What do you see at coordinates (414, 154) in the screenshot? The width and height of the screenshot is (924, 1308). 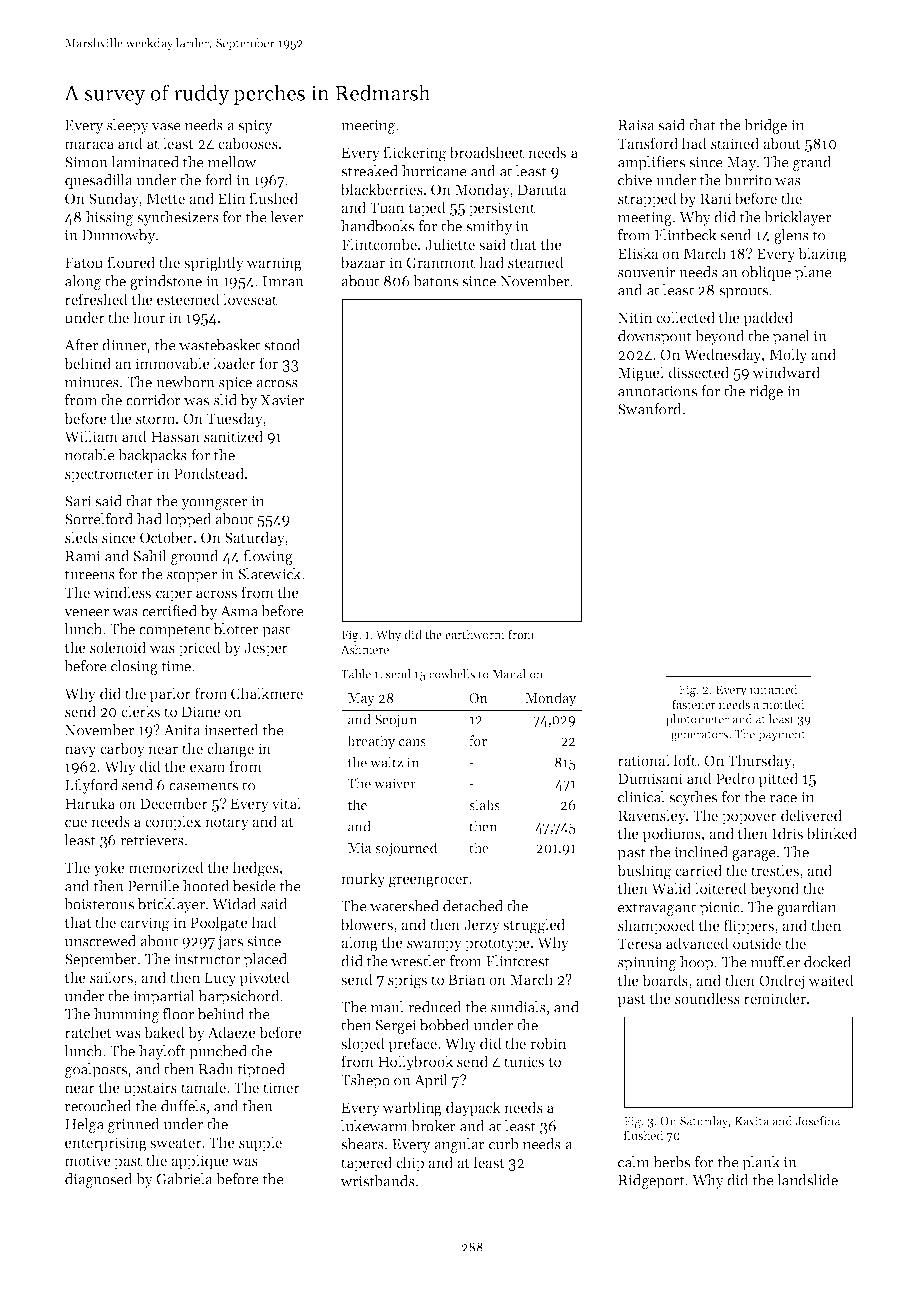 I see `flickering` at bounding box center [414, 154].
